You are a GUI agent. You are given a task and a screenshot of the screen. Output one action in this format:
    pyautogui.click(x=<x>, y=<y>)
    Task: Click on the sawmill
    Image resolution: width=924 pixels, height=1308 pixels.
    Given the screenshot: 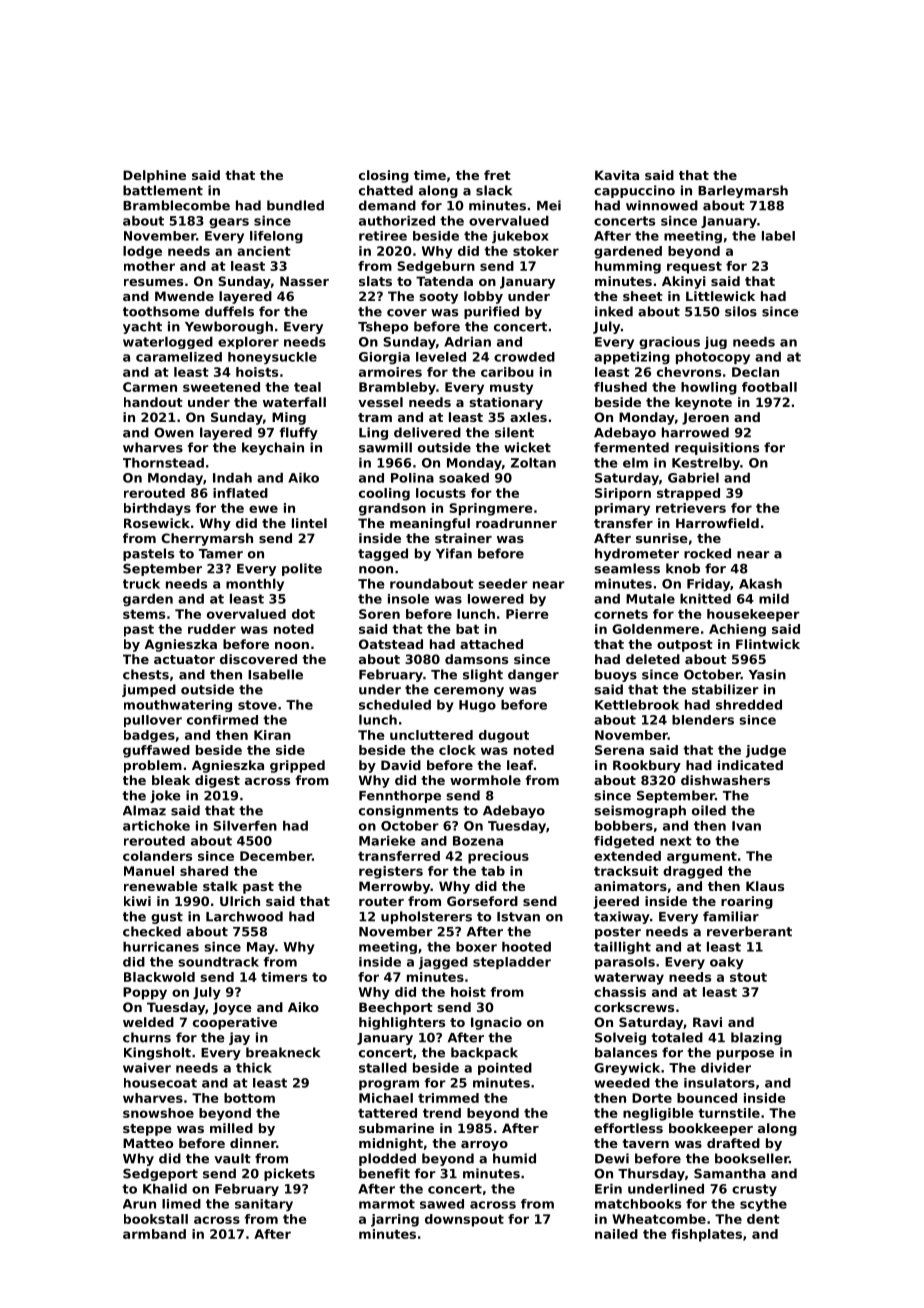 What is the action you would take?
    pyautogui.click(x=385, y=447)
